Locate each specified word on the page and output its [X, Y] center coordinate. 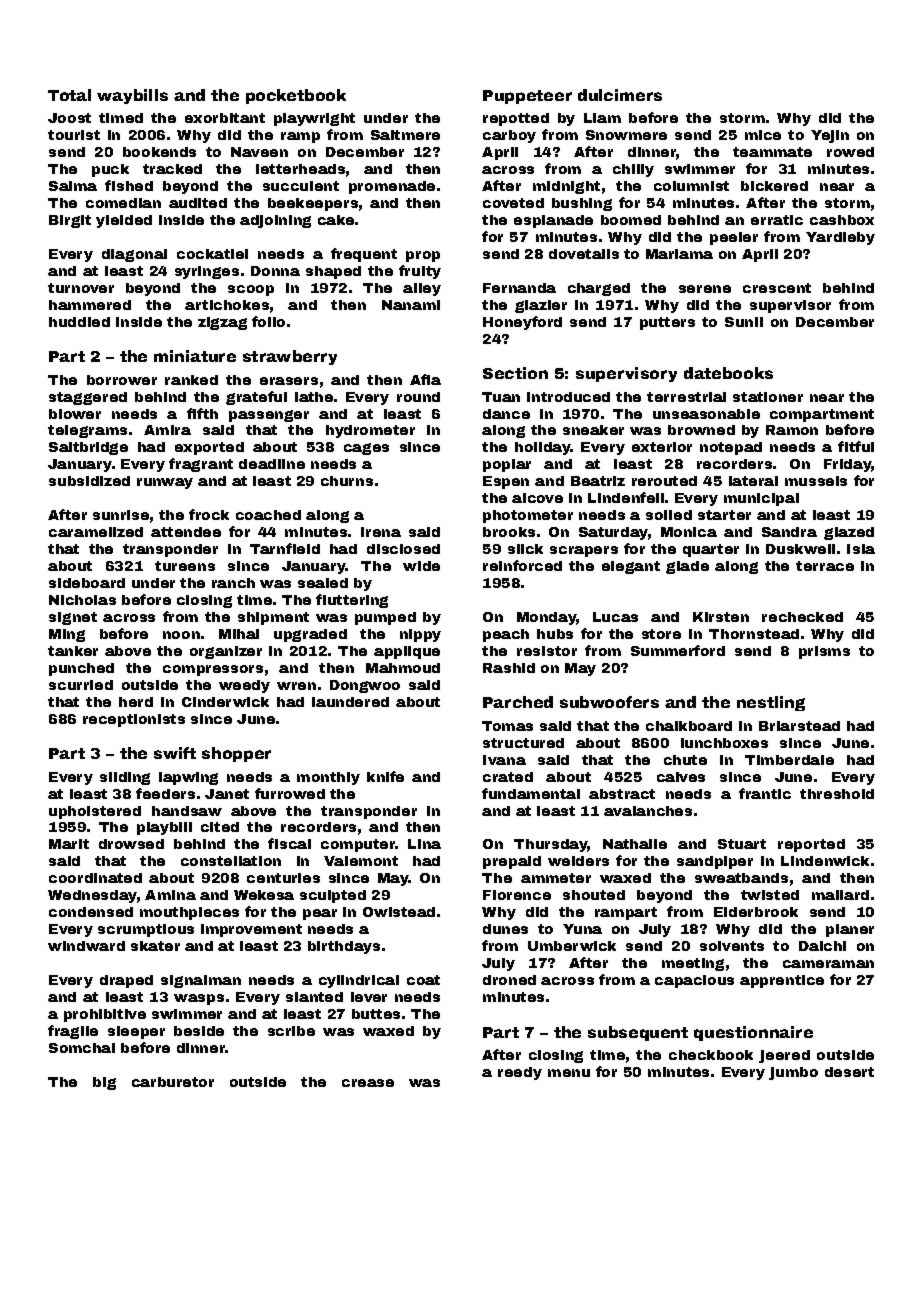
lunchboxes [724, 743]
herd [136, 702]
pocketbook [296, 96]
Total [69, 95]
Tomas [507, 726]
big [104, 1083]
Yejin [830, 136]
